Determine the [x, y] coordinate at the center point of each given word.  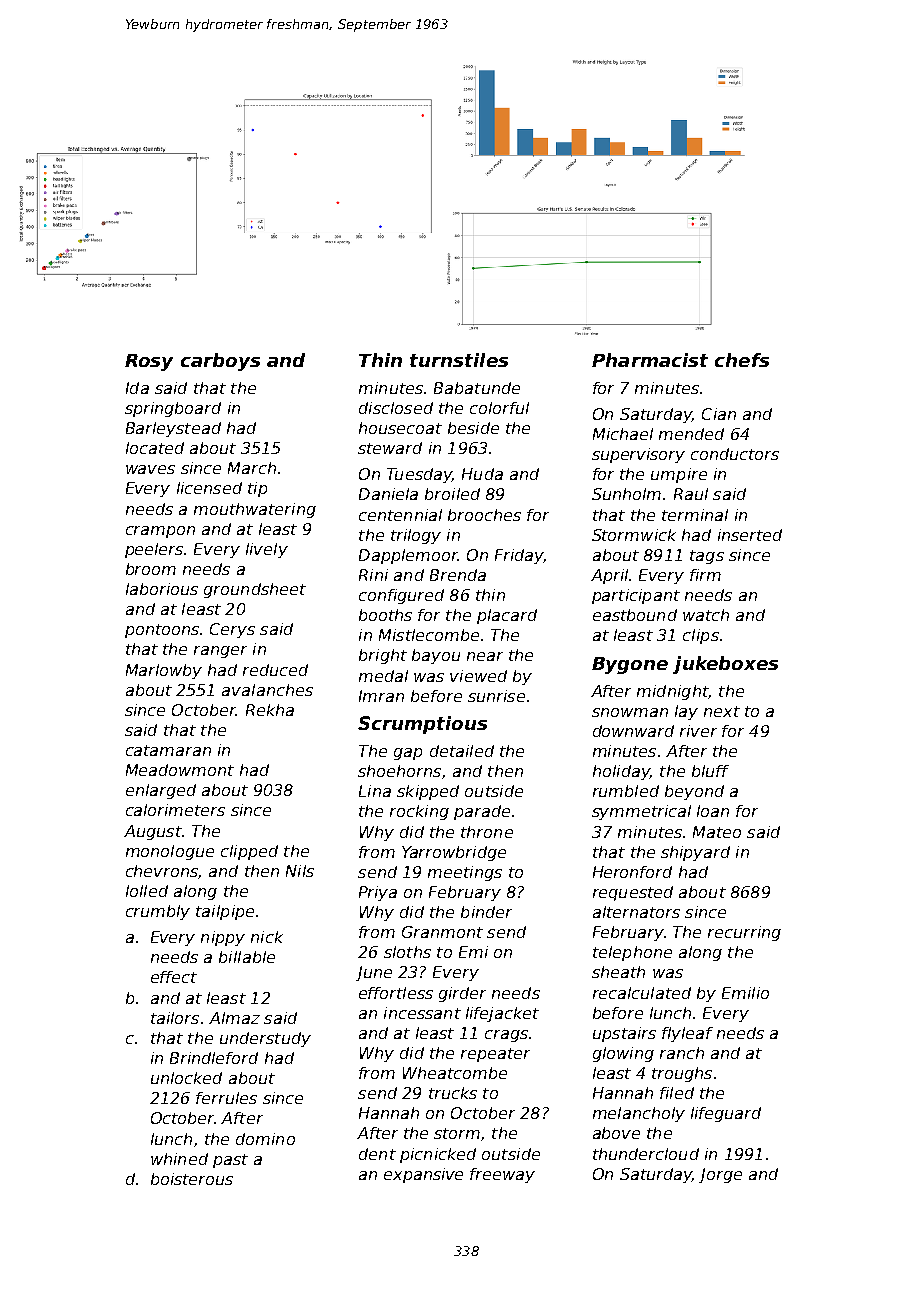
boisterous [192, 1179]
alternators [636, 912]
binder [486, 912]
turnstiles [459, 360]
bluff [710, 771]
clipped [249, 852]
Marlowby [164, 671]
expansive [423, 1175]
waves [150, 469]
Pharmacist [650, 360]
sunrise [496, 696]
